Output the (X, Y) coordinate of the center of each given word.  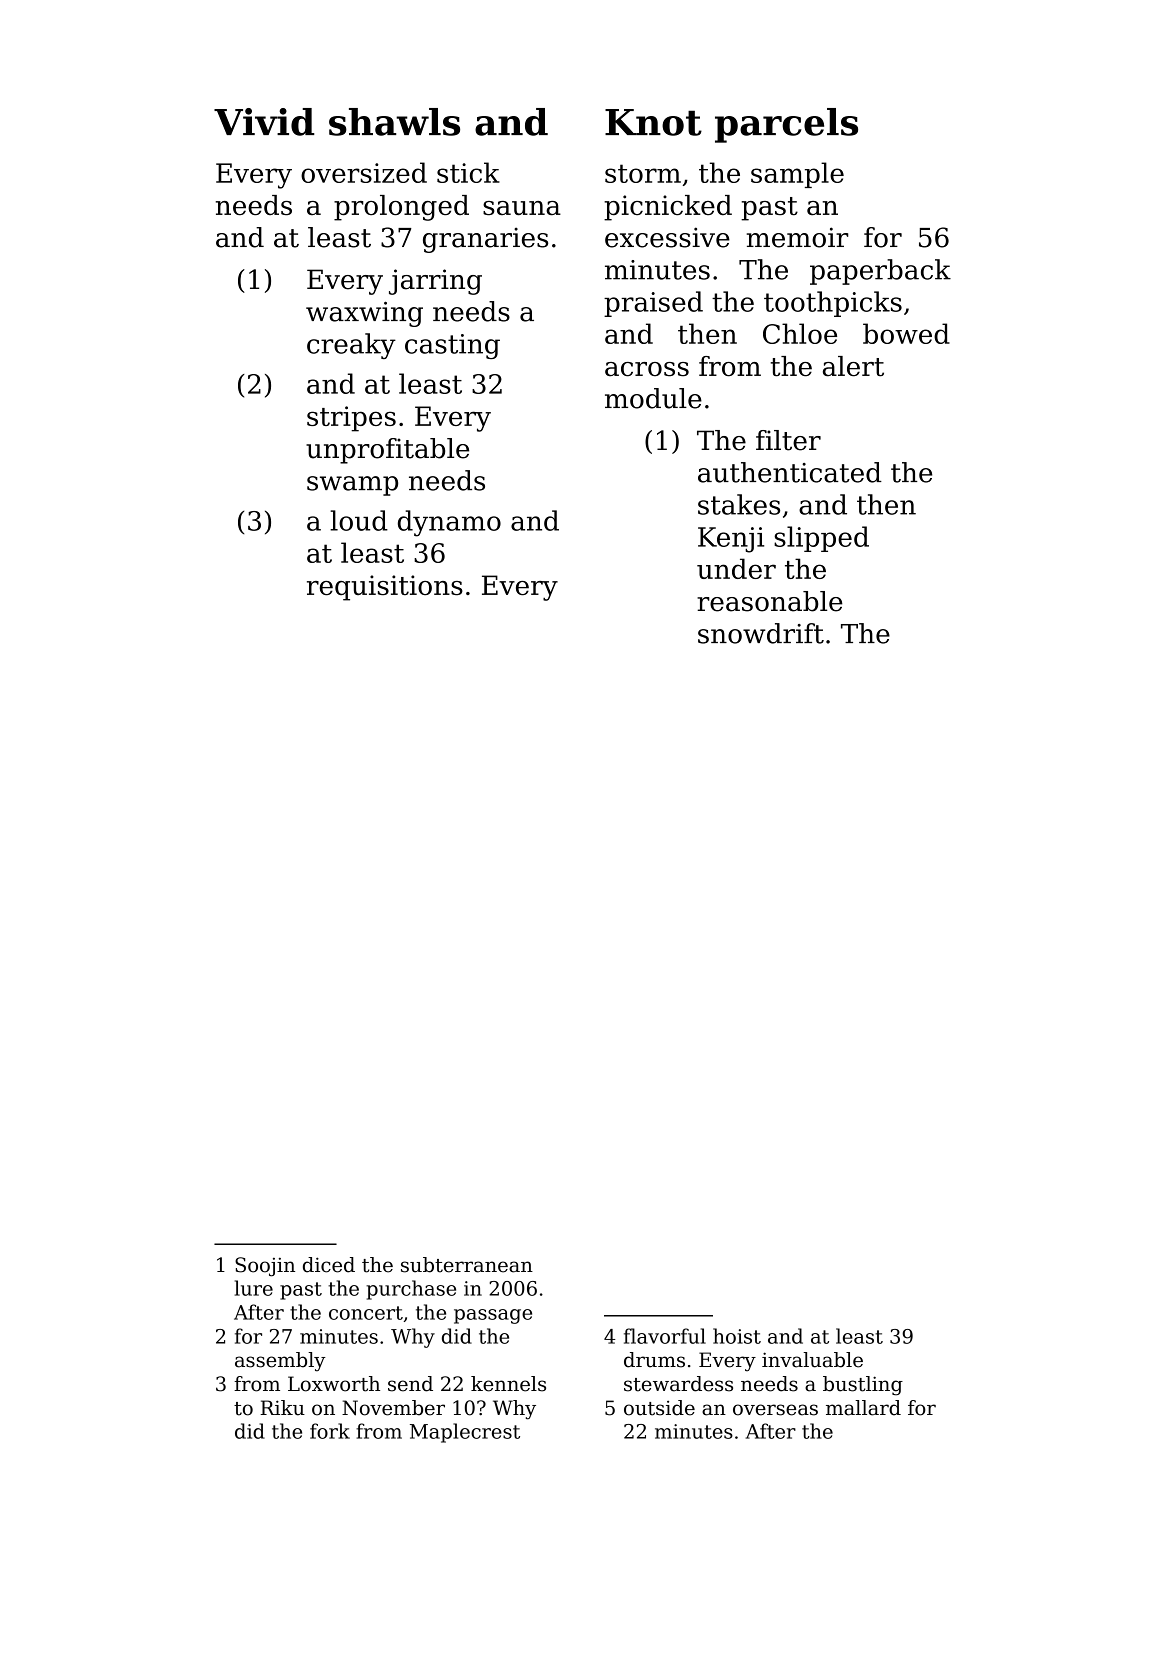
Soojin (265, 1267)
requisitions (385, 588)
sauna (522, 208)
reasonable (770, 601)
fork (330, 1431)
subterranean (467, 1265)
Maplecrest (465, 1433)
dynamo (449, 523)
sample (797, 175)
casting (452, 346)
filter (788, 440)
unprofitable (387, 451)
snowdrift (761, 633)
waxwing (364, 314)
